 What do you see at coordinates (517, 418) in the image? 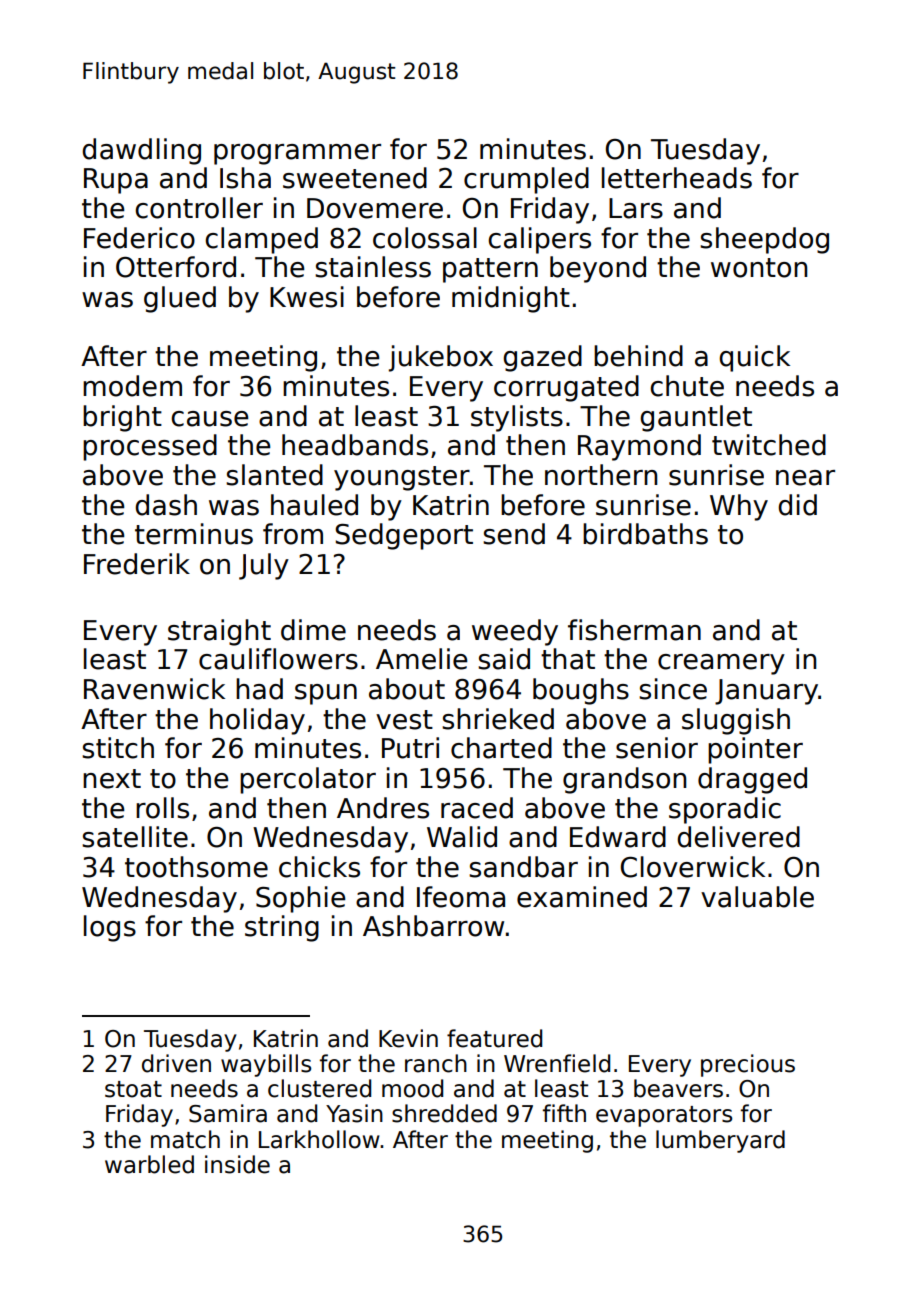
I see `stylists` at bounding box center [517, 418].
